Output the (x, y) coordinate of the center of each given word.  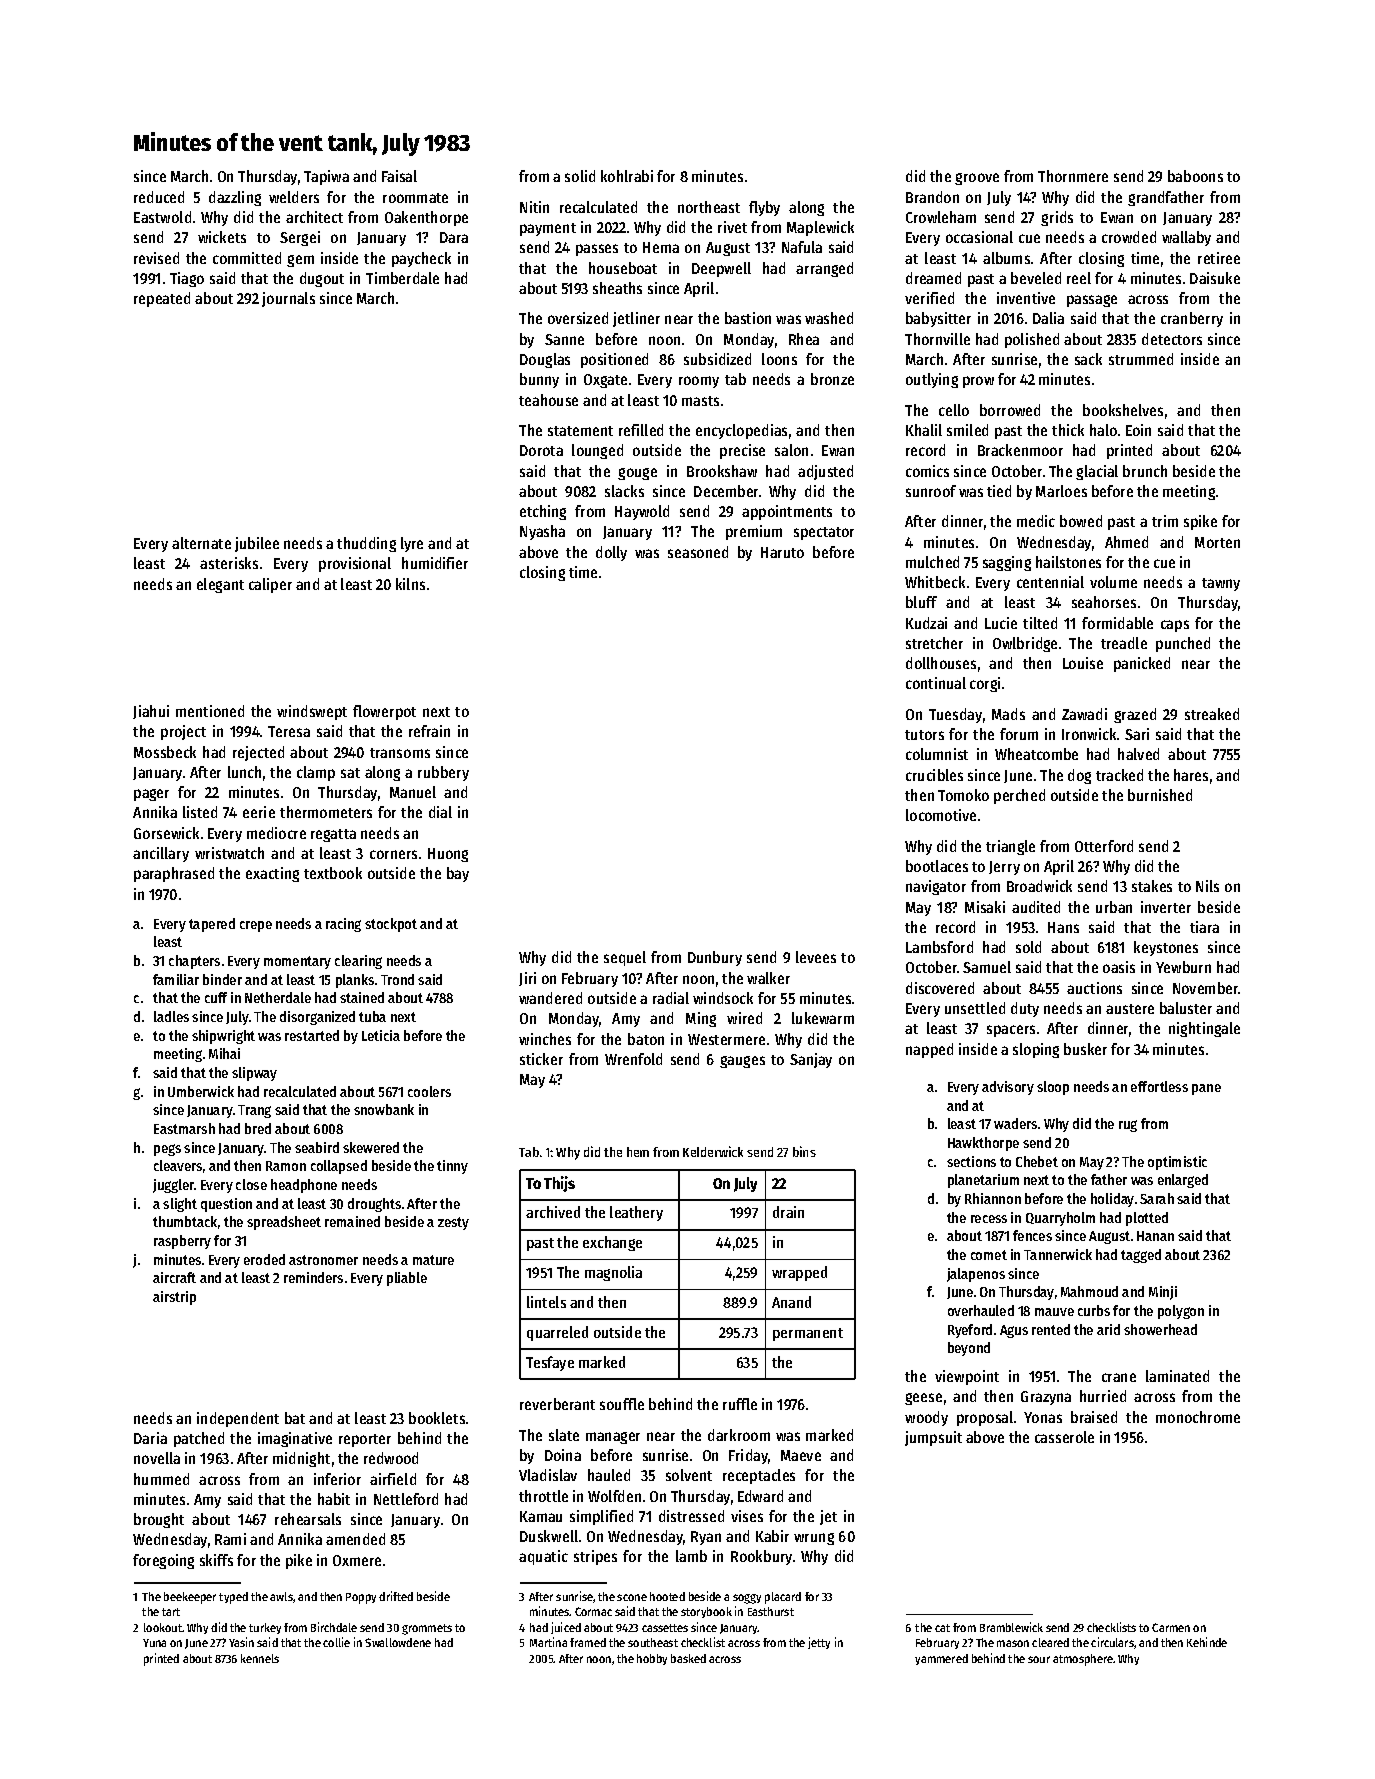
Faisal (399, 176)
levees (816, 957)
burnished (1160, 795)
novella (157, 1458)
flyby (764, 208)
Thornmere (1073, 176)
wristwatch (229, 853)
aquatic (543, 1557)
